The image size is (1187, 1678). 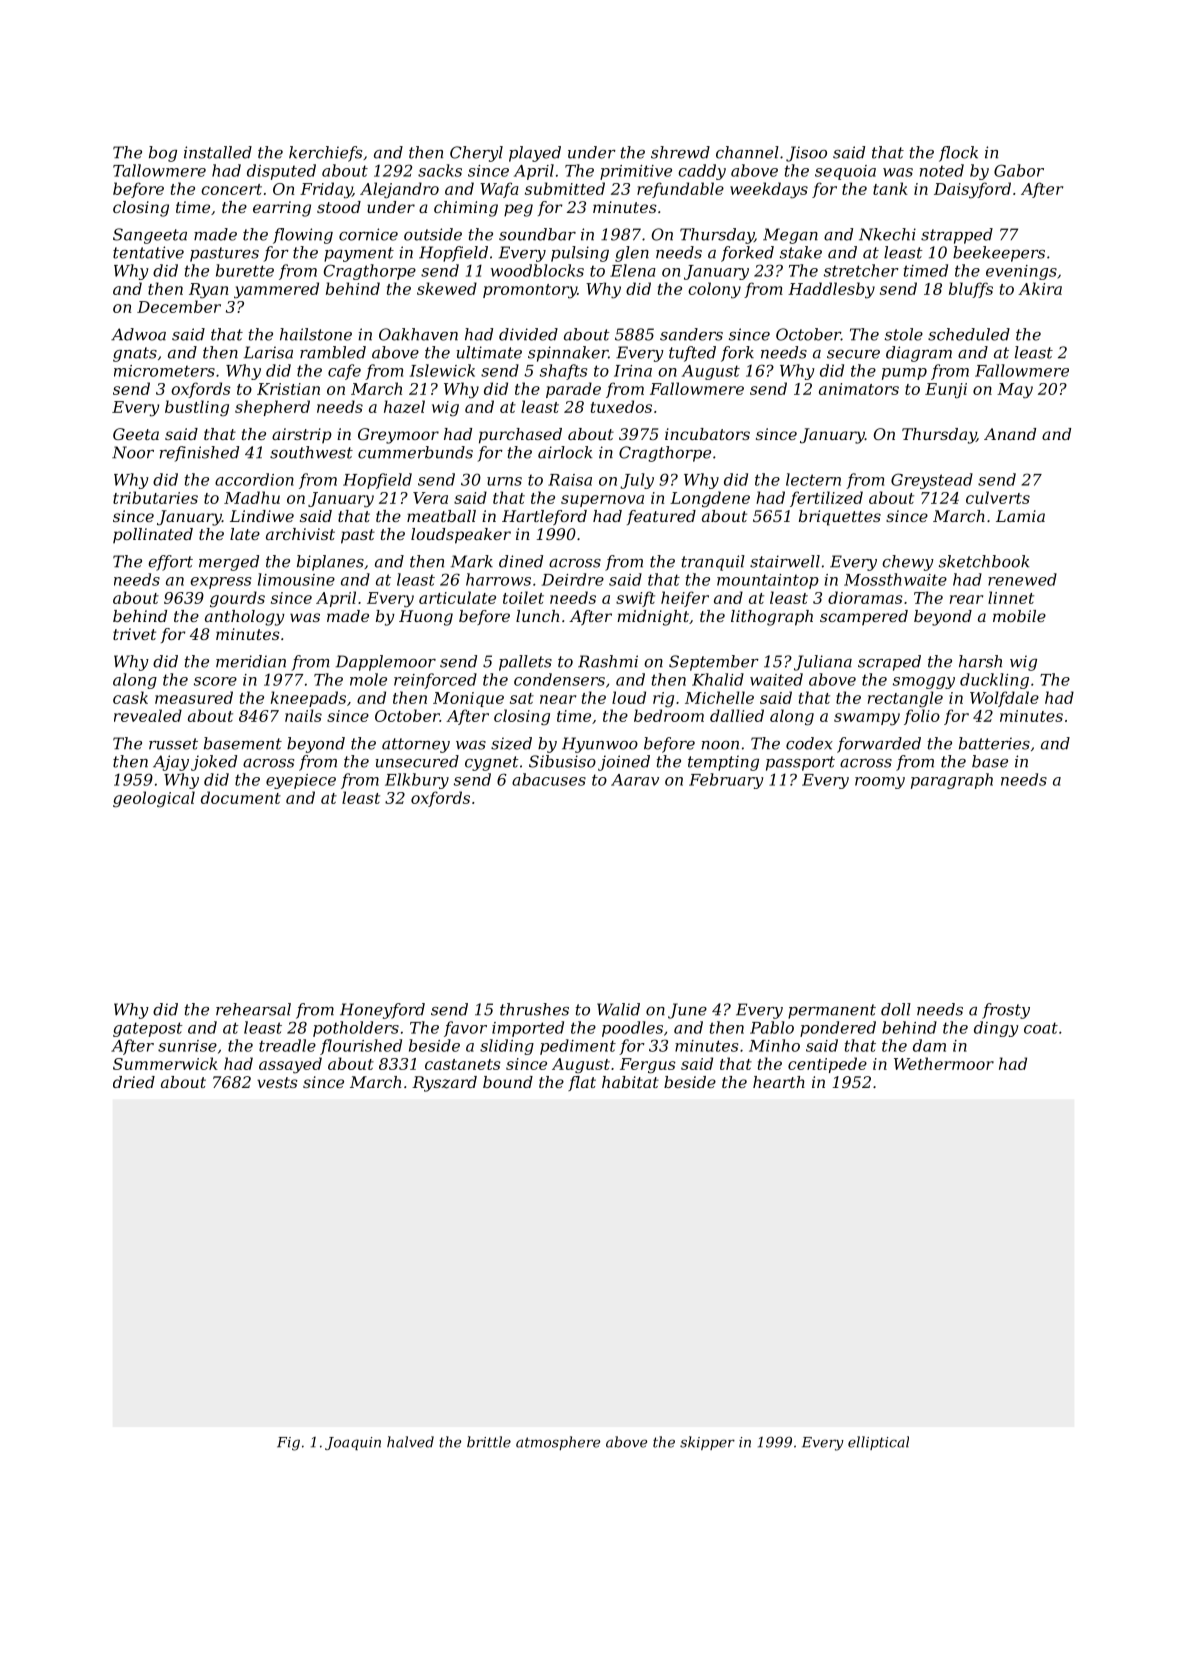 What do you see at coordinates (984, 561) in the screenshot?
I see `sketchbook` at bounding box center [984, 561].
